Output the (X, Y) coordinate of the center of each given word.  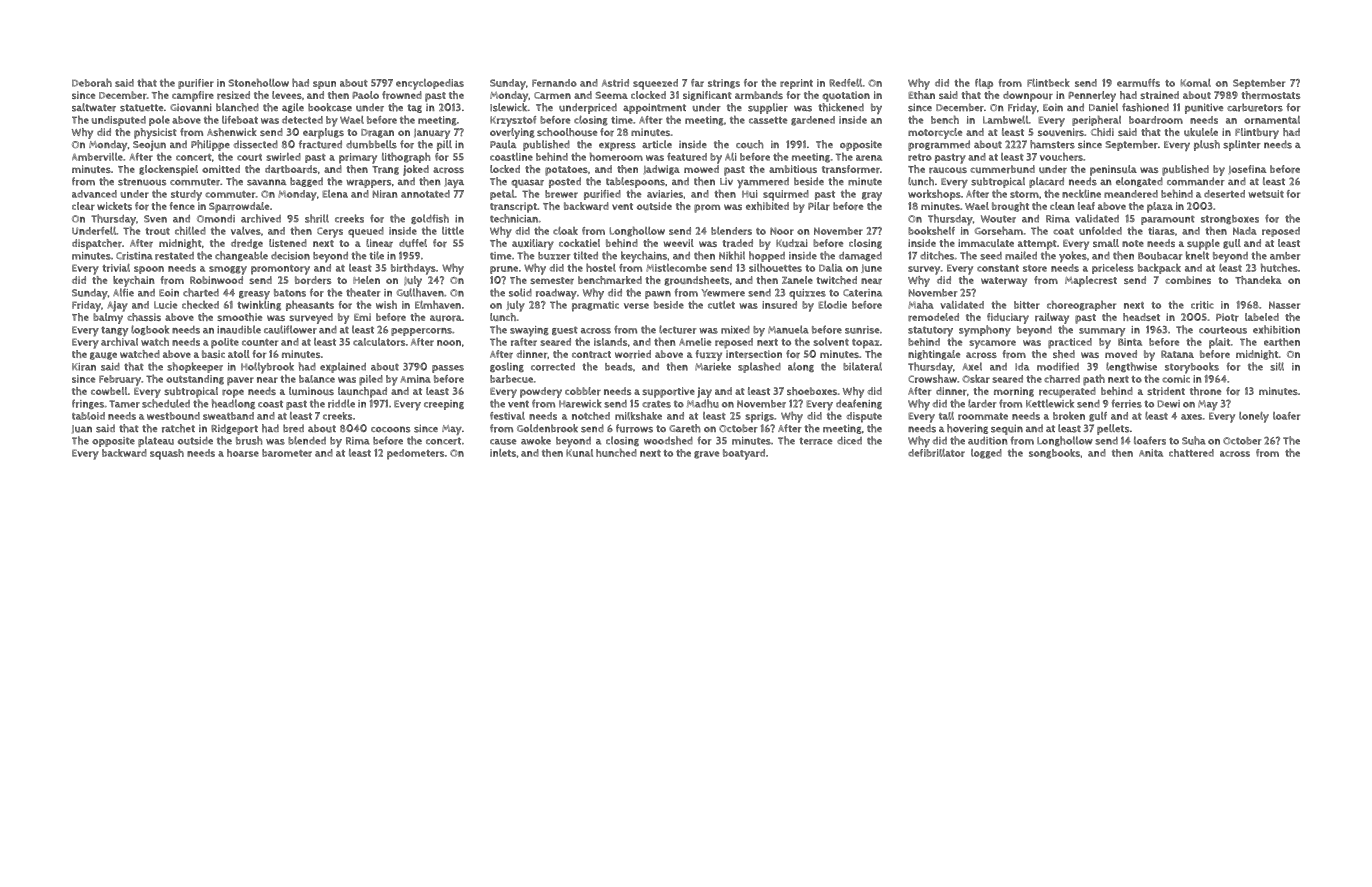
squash (167, 454)
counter (260, 342)
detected (302, 120)
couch (749, 144)
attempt (1037, 245)
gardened (813, 121)
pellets (1113, 429)
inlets (503, 453)
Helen (366, 280)
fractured (320, 144)
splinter (1242, 145)
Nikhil (732, 255)
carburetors (1255, 107)
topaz (865, 344)
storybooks (1192, 368)
